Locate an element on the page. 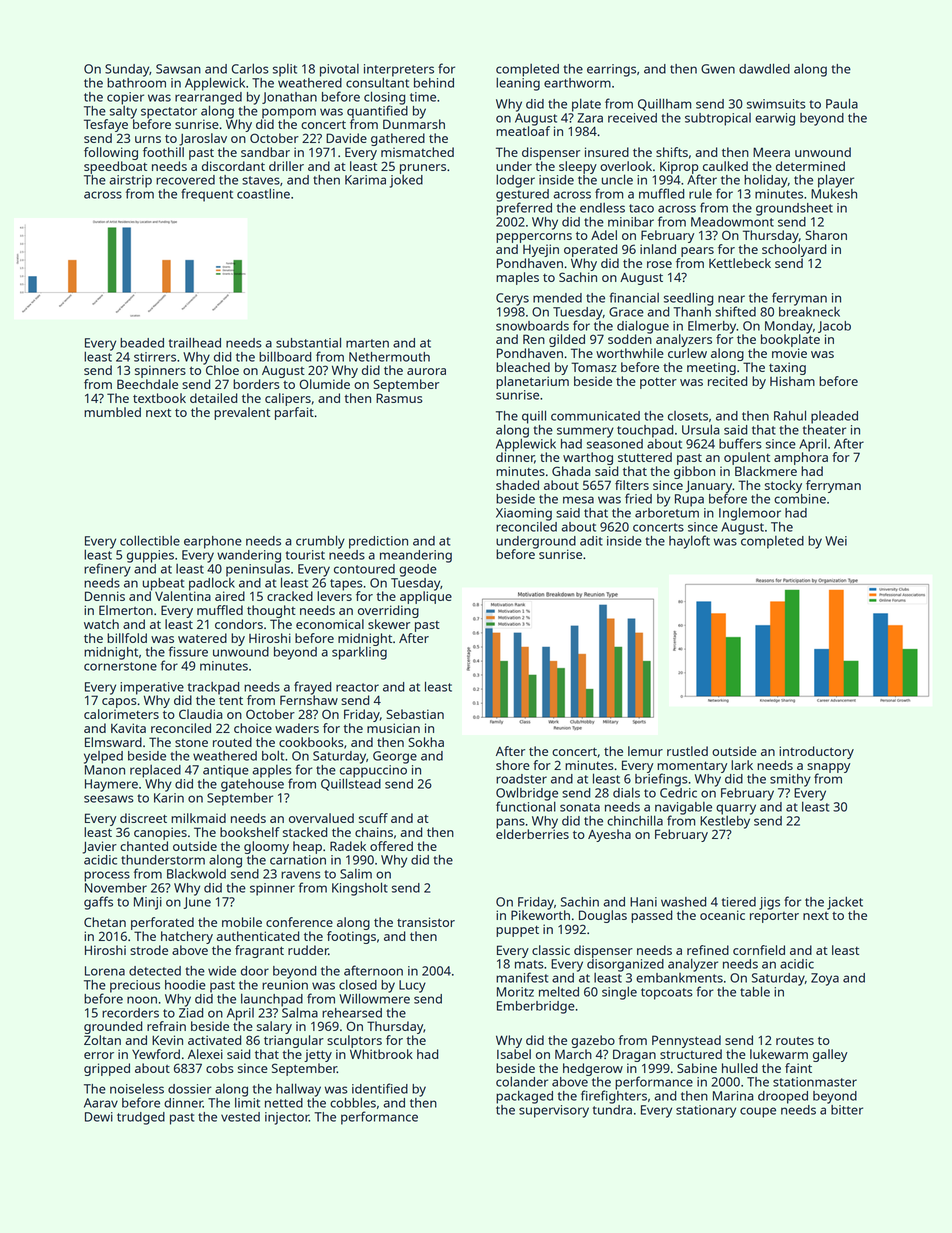 The image size is (952, 1233). shaded is located at coordinates (517, 485).
